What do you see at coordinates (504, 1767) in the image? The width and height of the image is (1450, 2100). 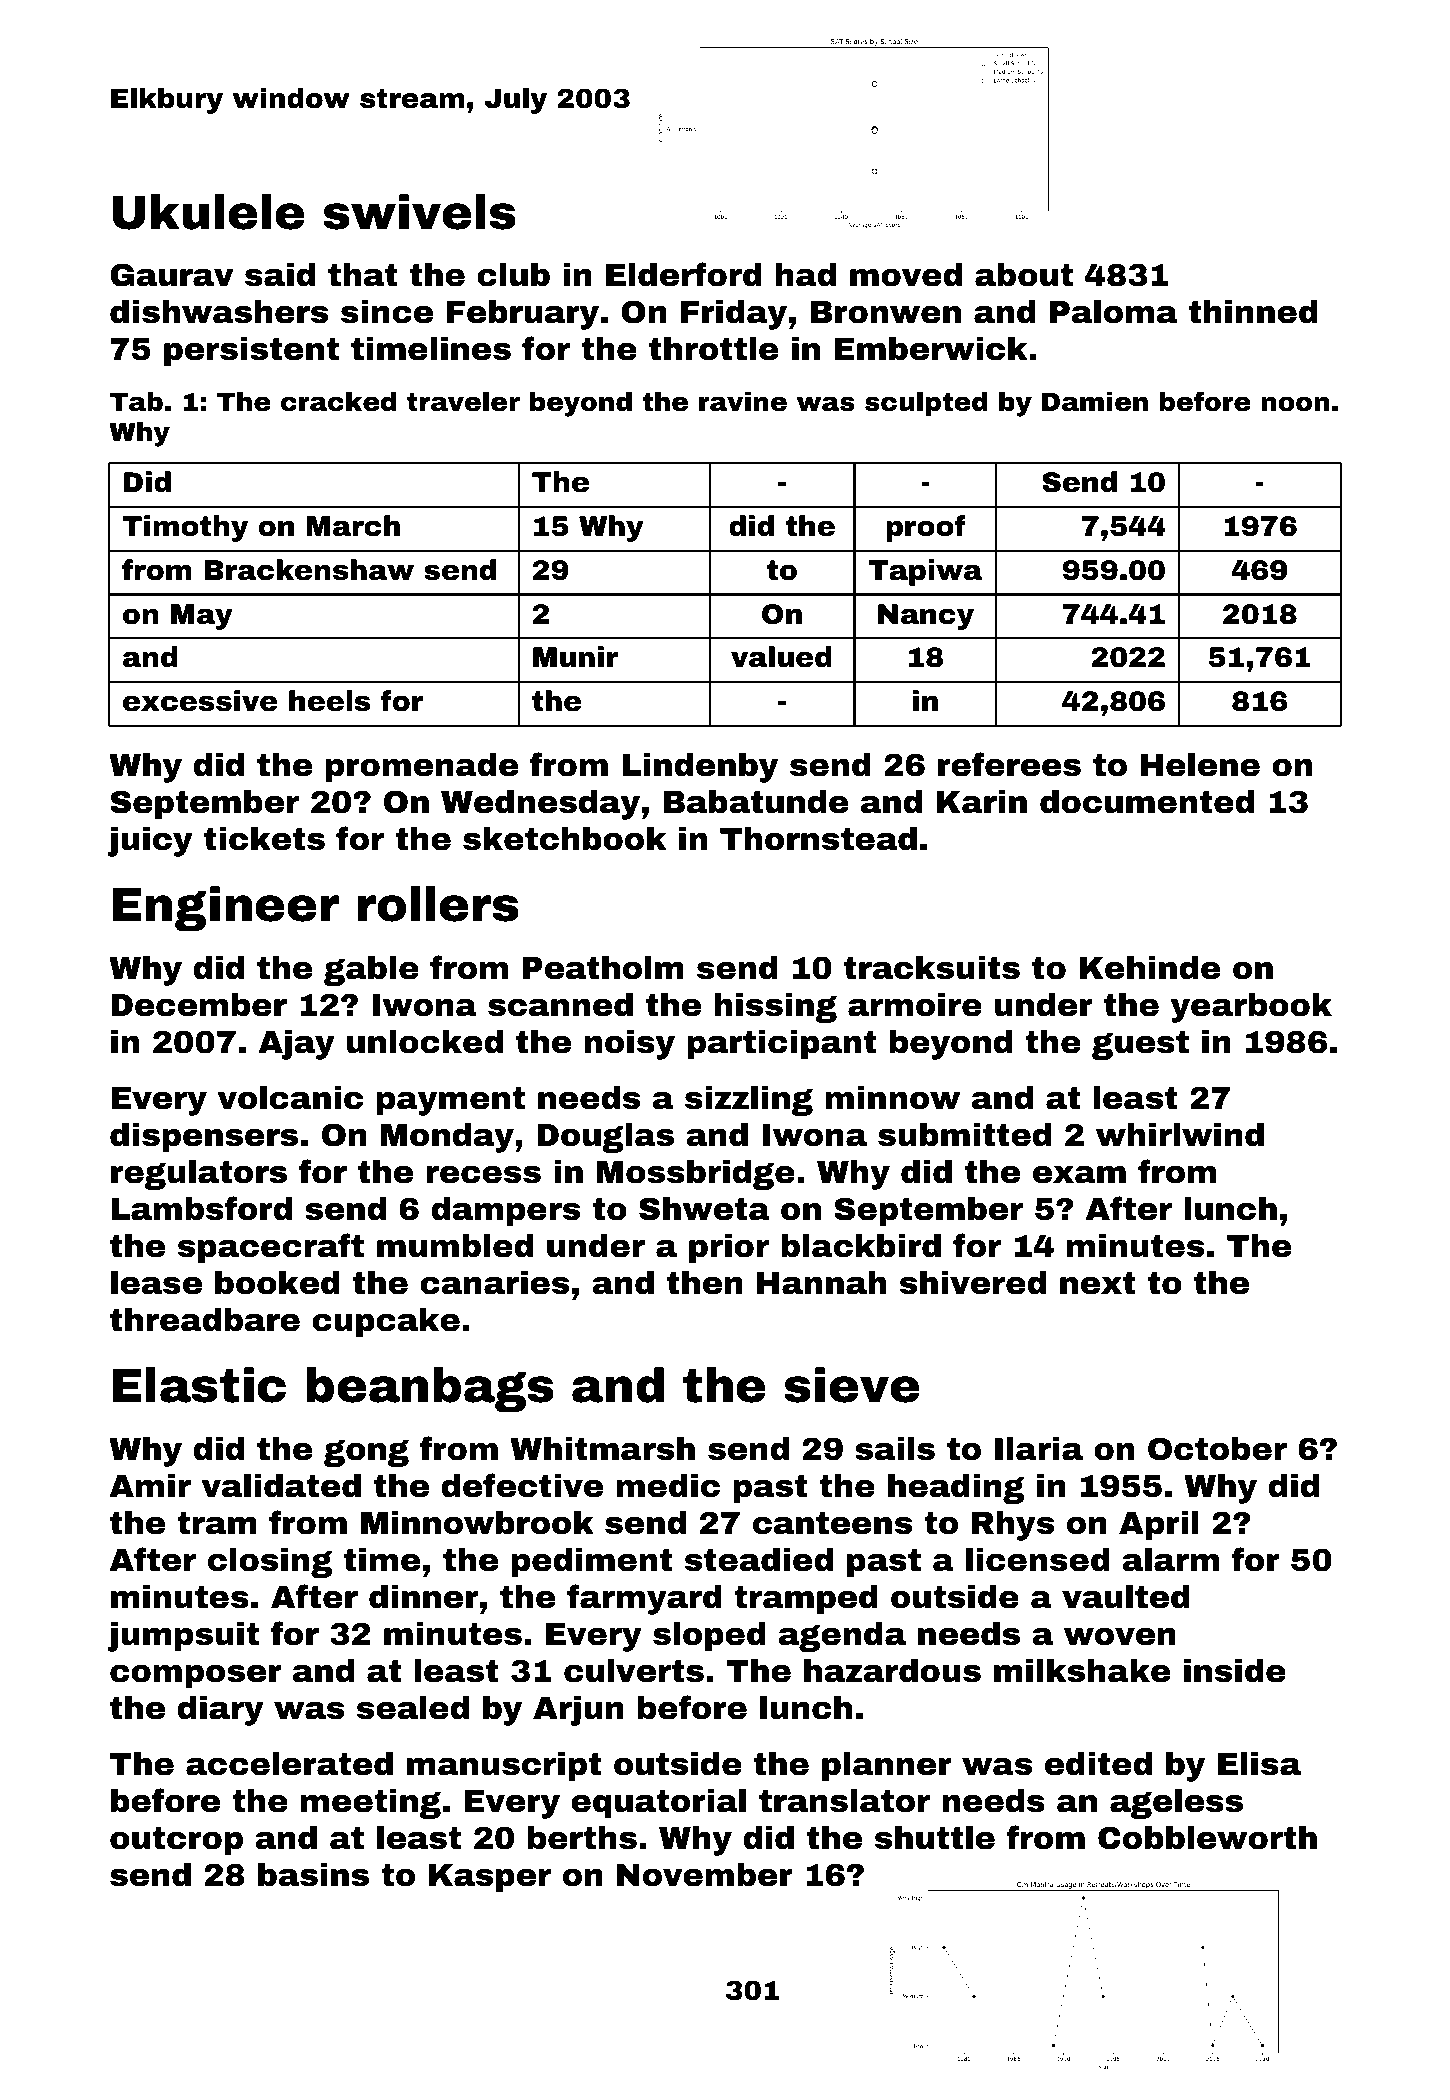 I see `manuscript` at bounding box center [504, 1767].
